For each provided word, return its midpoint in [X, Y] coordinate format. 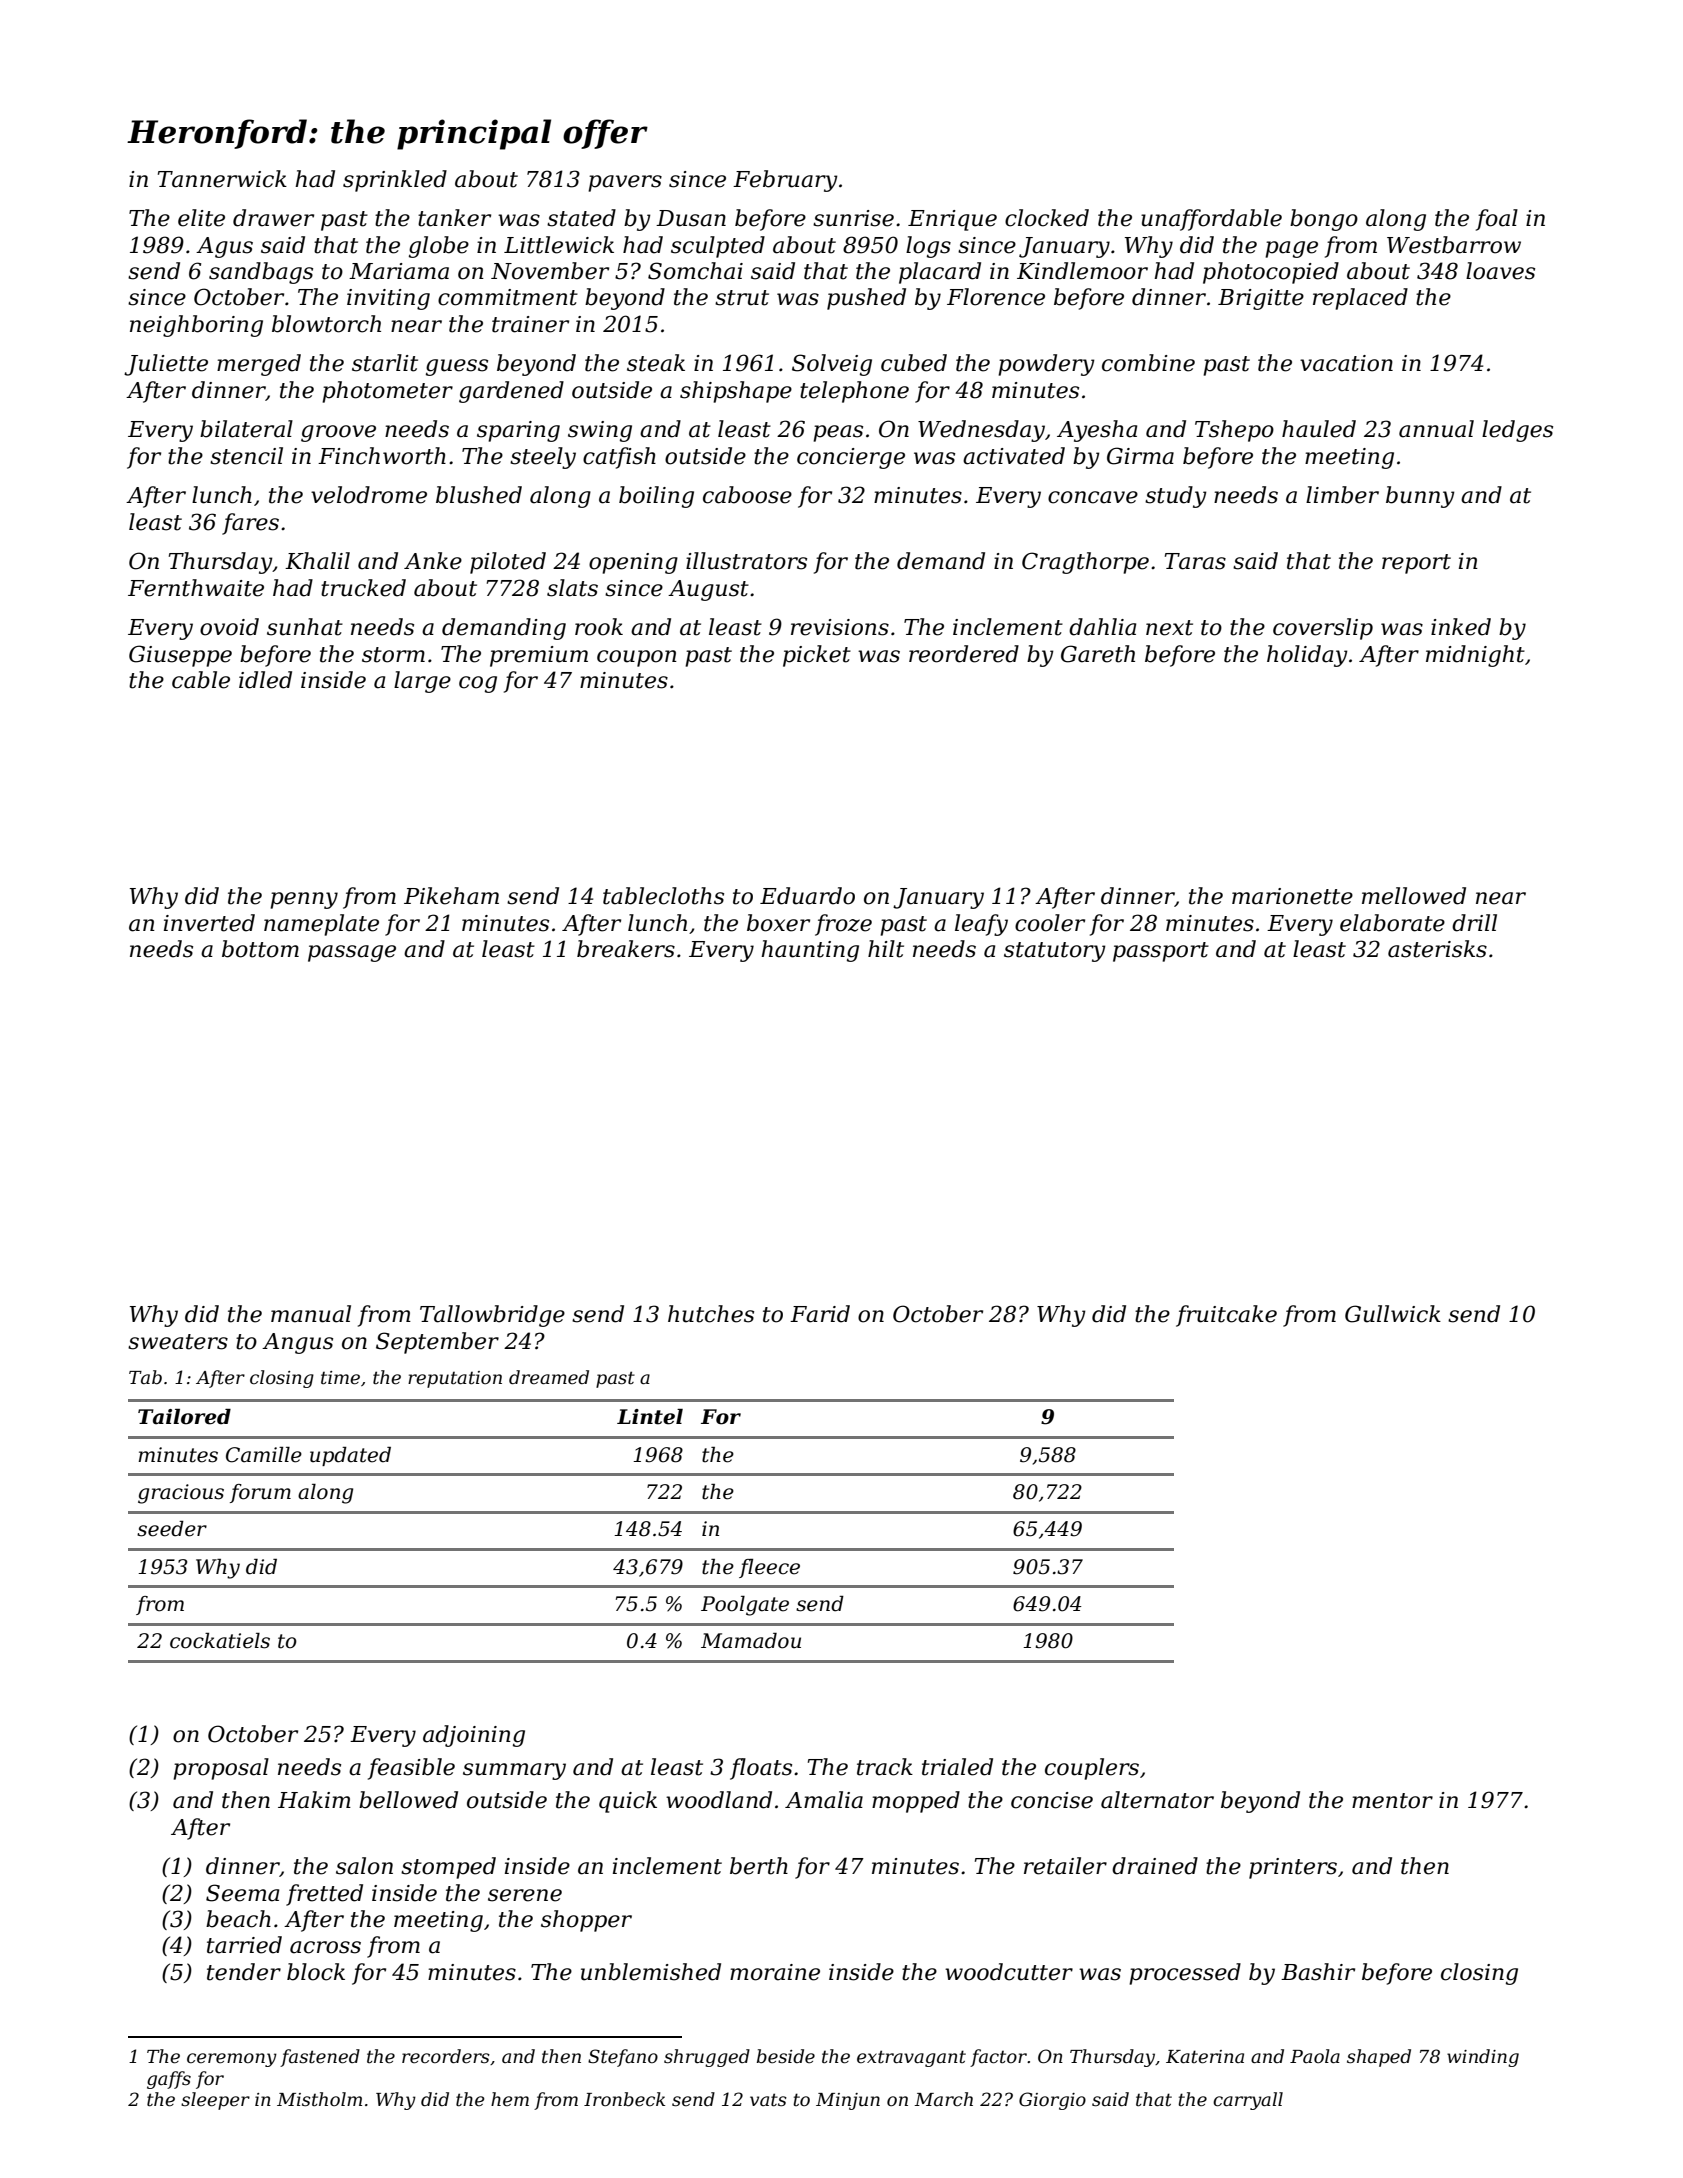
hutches [711, 1314]
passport [1161, 952]
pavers [625, 183]
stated [581, 218]
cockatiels [220, 1641]
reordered [964, 654]
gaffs [169, 2080]
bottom [260, 949]
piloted [508, 563]
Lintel [650, 1417]
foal [1497, 220]
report [1416, 564]
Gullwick [1393, 1314]
